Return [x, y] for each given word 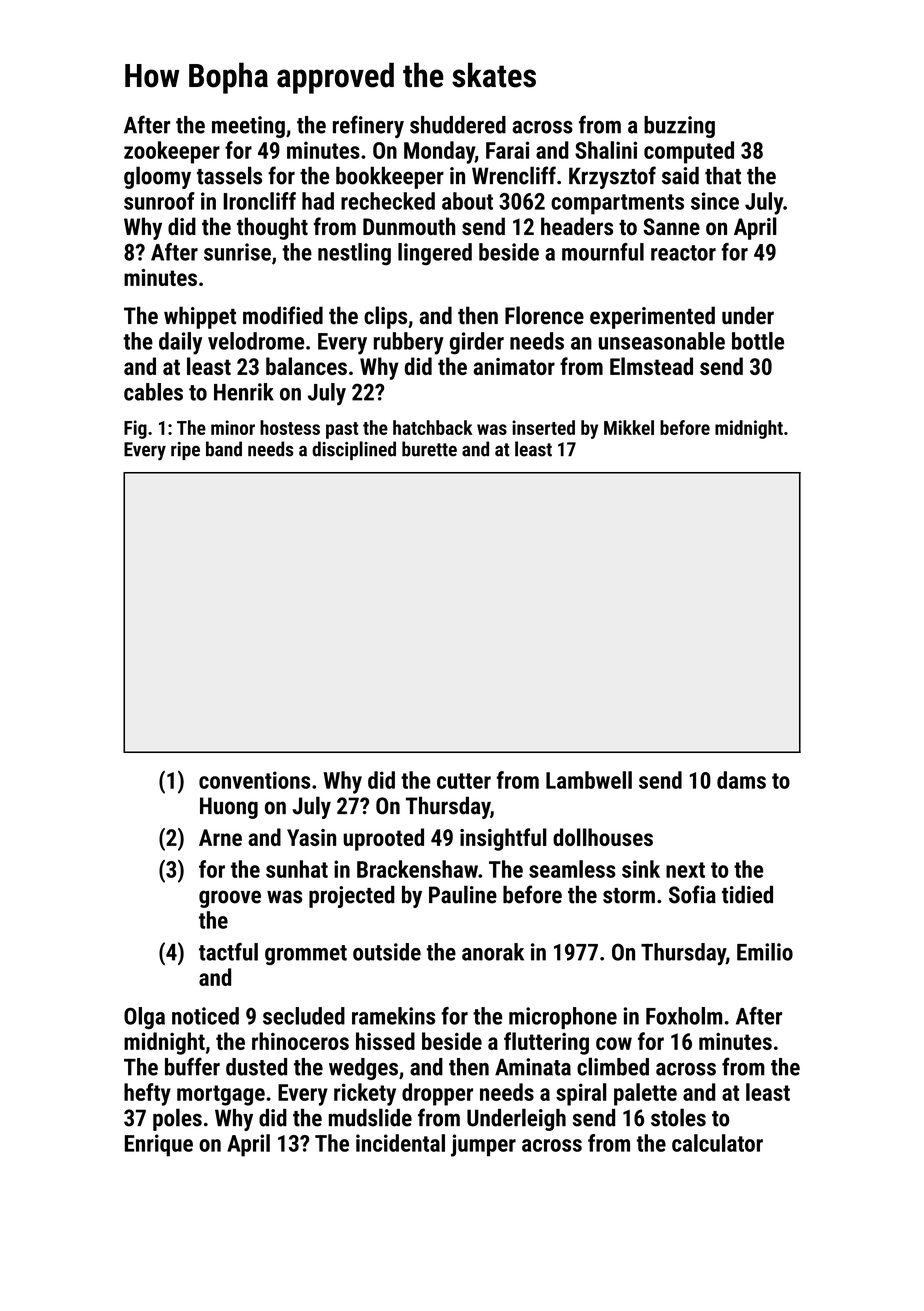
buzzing [679, 127]
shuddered [458, 125]
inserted [543, 427]
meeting [248, 127]
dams [741, 780]
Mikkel [629, 427]
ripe [185, 451]
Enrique [159, 1145]
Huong [229, 808]
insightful [503, 839]
